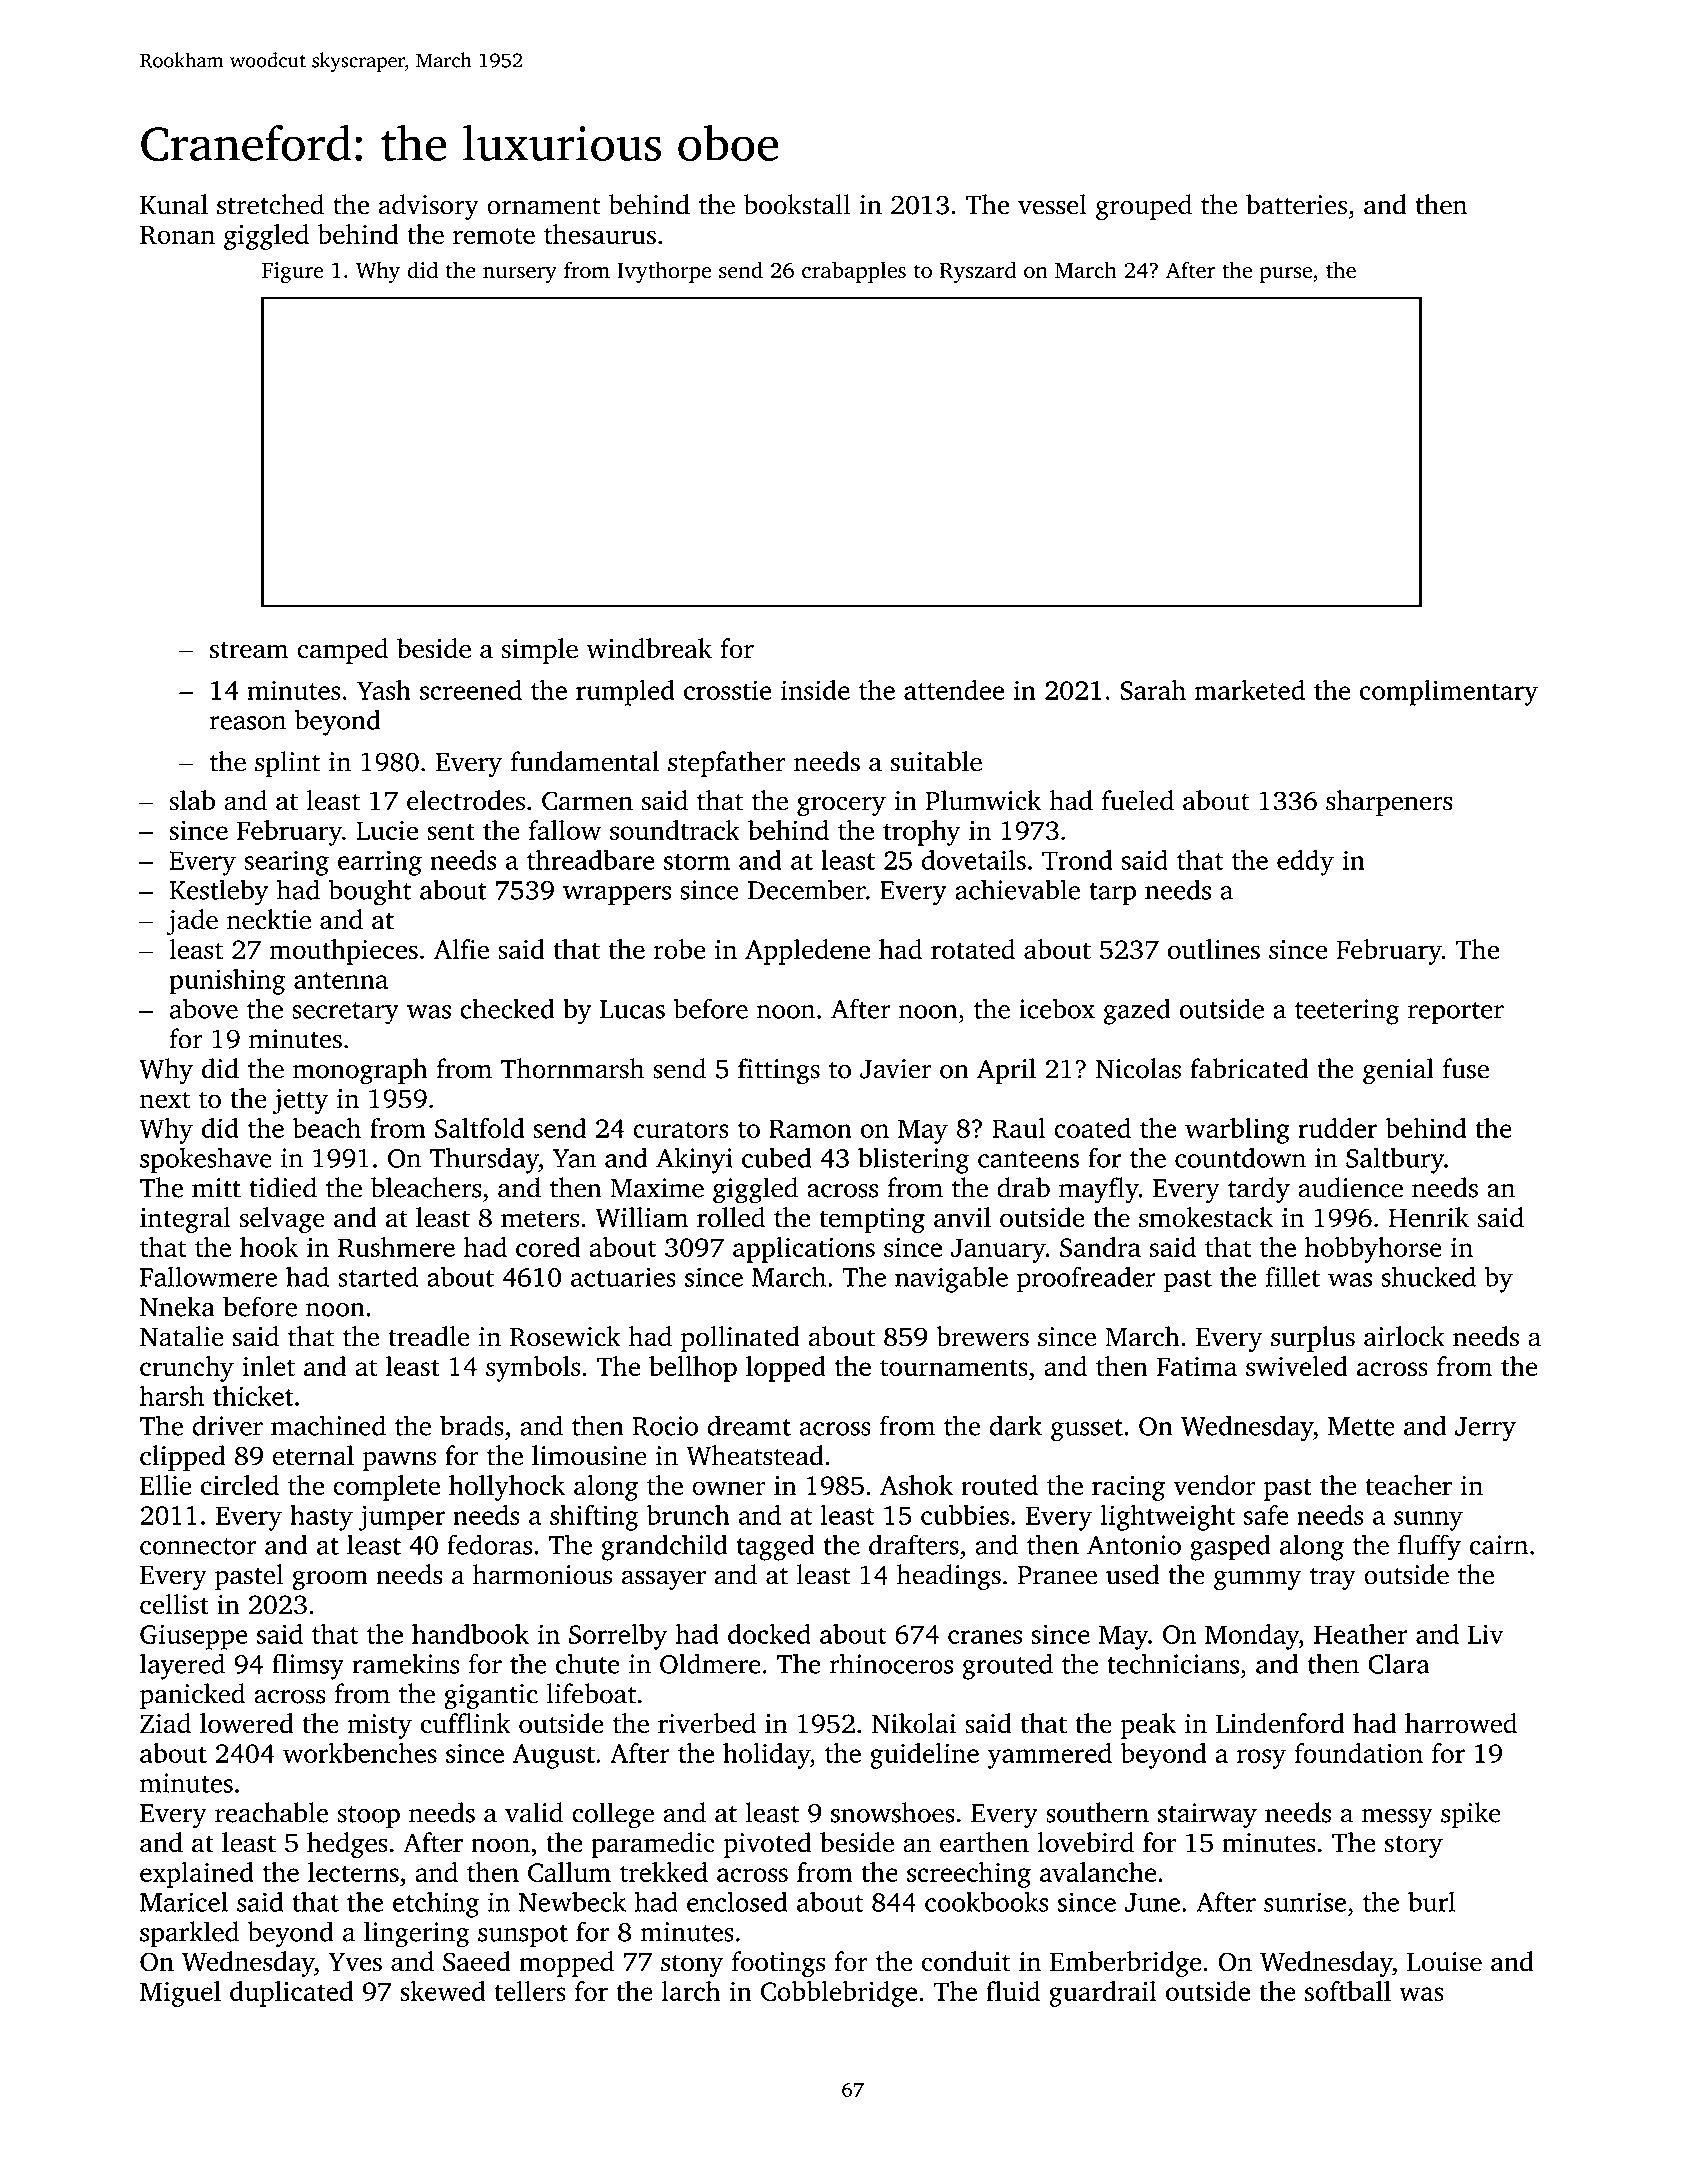 This document has width=1683, height=2178. What do you see at coordinates (854, 272) in the document?
I see `crabapples` at bounding box center [854, 272].
